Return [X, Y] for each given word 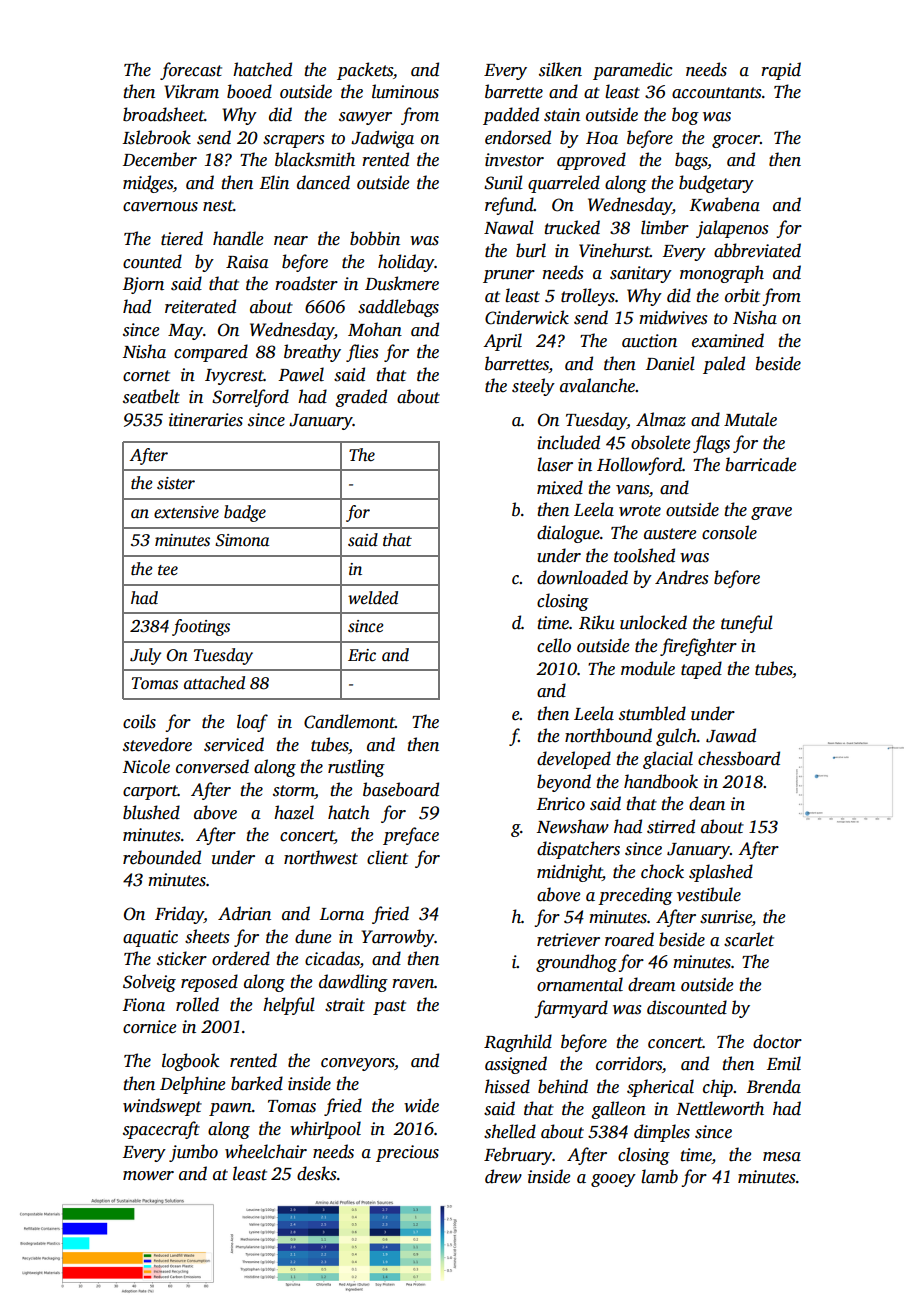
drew [503, 1176]
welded [373, 598]
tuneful [747, 624]
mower [148, 1176]
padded [511, 116]
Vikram [192, 91]
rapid [781, 71]
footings [201, 627]
